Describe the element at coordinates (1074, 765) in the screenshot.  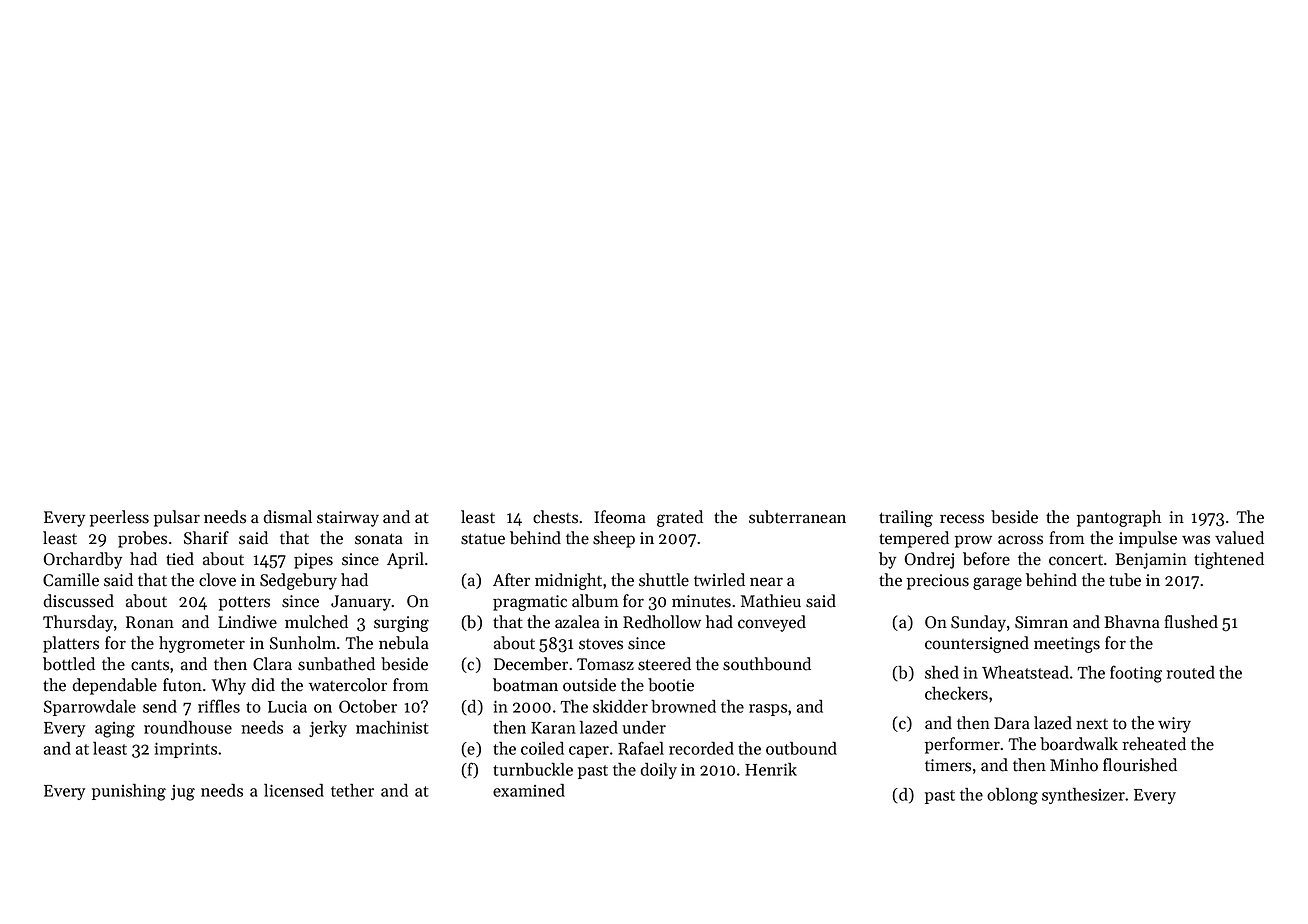
I see `Minho` at that location.
